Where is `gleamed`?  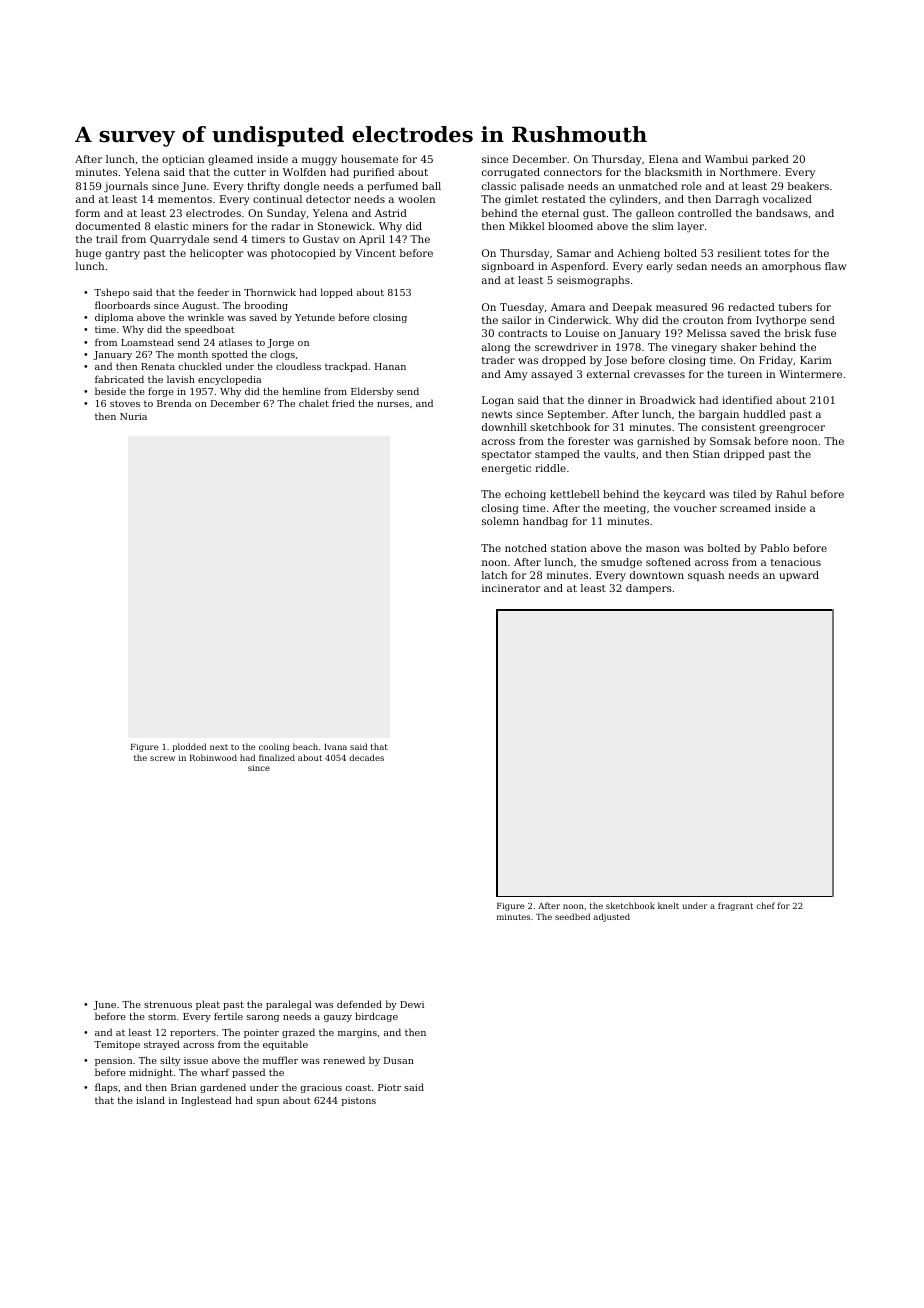 gleamed is located at coordinates (230, 160).
